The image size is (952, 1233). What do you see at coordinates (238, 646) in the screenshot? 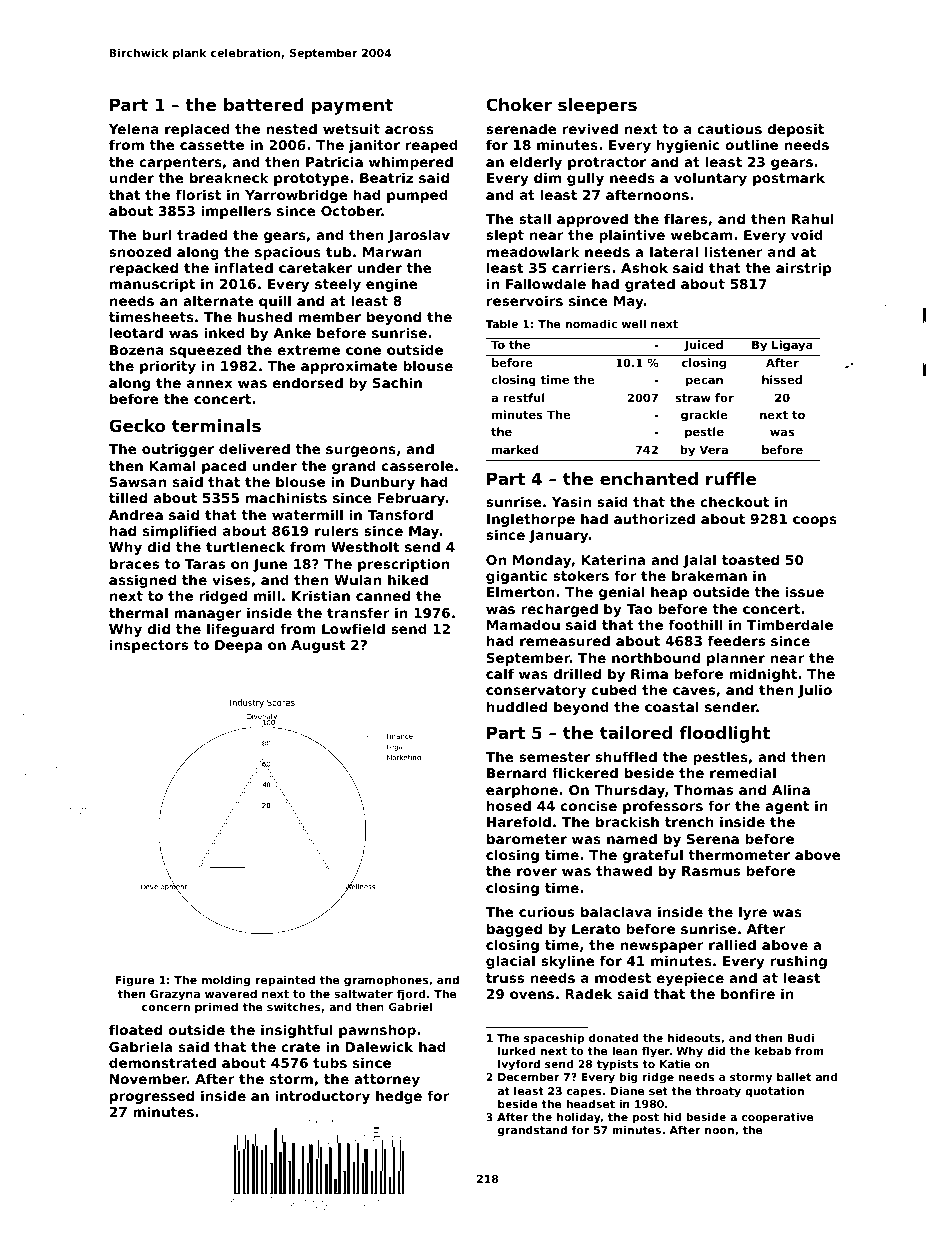
I see `Deepa` at bounding box center [238, 646].
